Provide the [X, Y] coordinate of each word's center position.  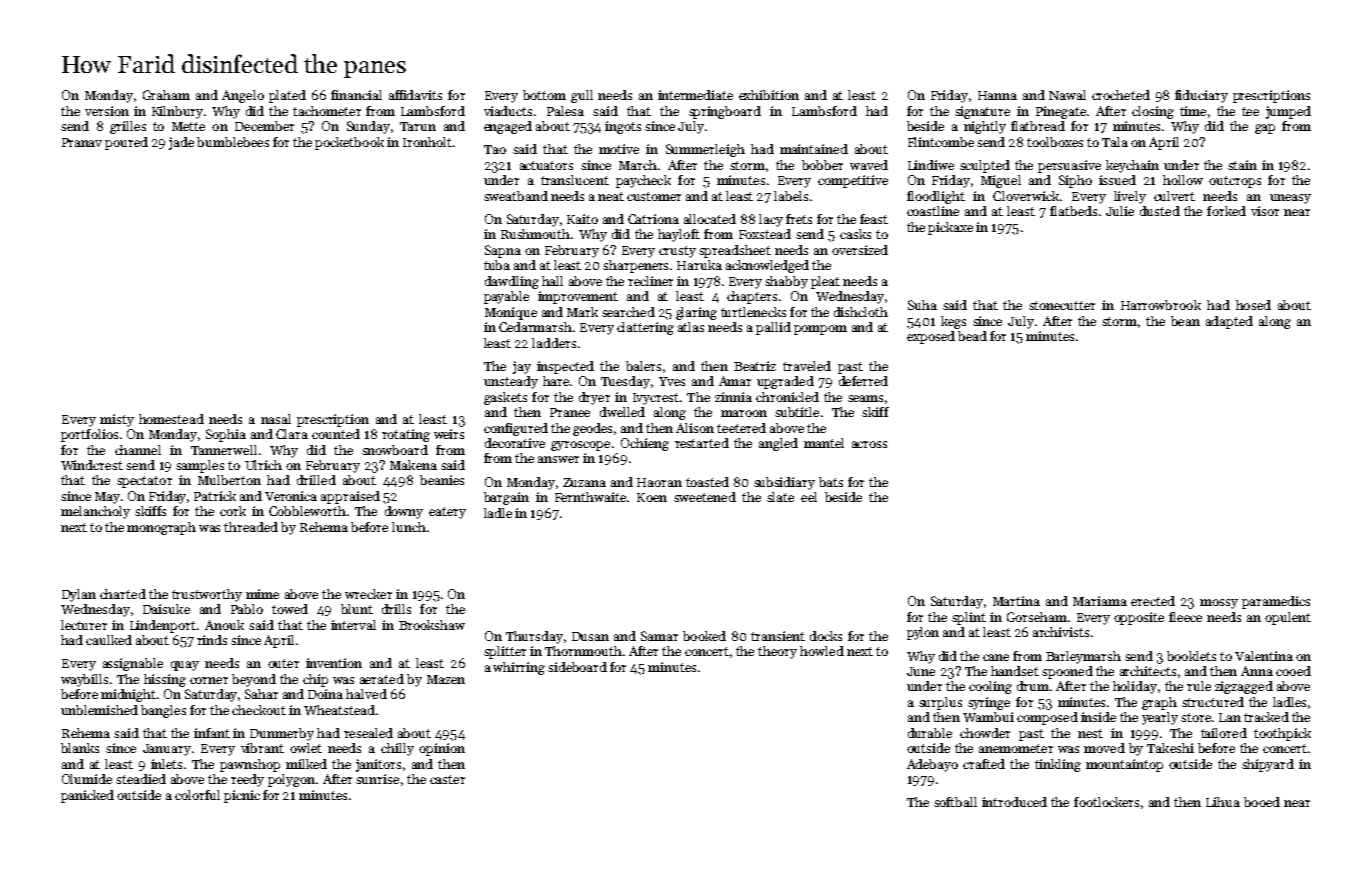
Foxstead [765, 234]
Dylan [79, 595]
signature [982, 112]
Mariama [1100, 601]
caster [447, 779]
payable [506, 297]
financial [356, 95]
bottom [544, 95]
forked [1226, 211]
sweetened [705, 497]
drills [396, 609]
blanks [80, 748]
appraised [350, 497]
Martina [1016, 601]
